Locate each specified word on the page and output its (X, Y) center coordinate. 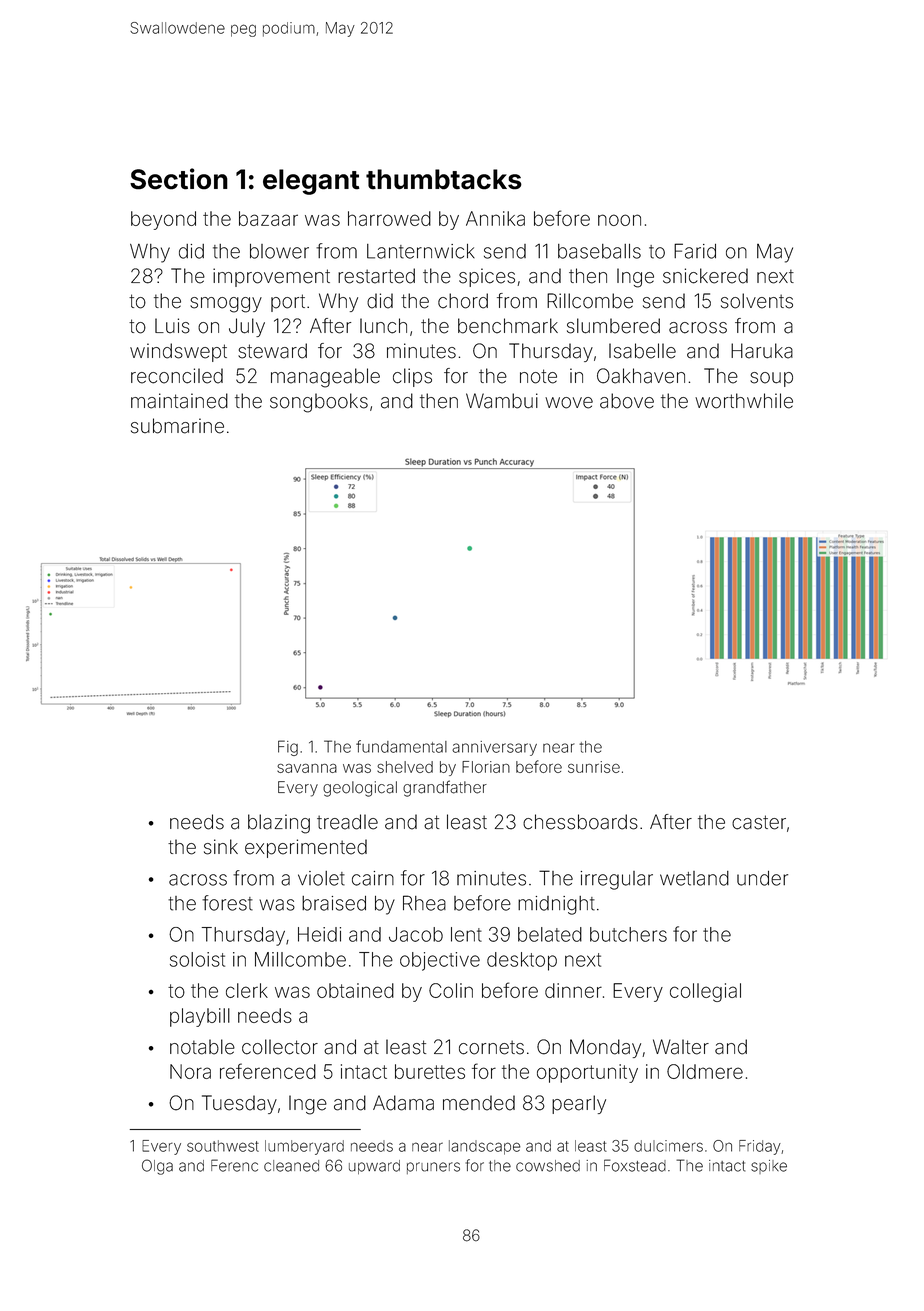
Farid (695, 251)
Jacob (416, 934)
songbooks (319, 403)
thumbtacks (444, 179)
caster (759, 822)
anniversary (494, 748)
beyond (163, 220)
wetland (694, 878)
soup (771, 379)
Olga (157, 1167)
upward (374, 1167)
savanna (307, 768)
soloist (197, 959)
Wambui (502, 401)
